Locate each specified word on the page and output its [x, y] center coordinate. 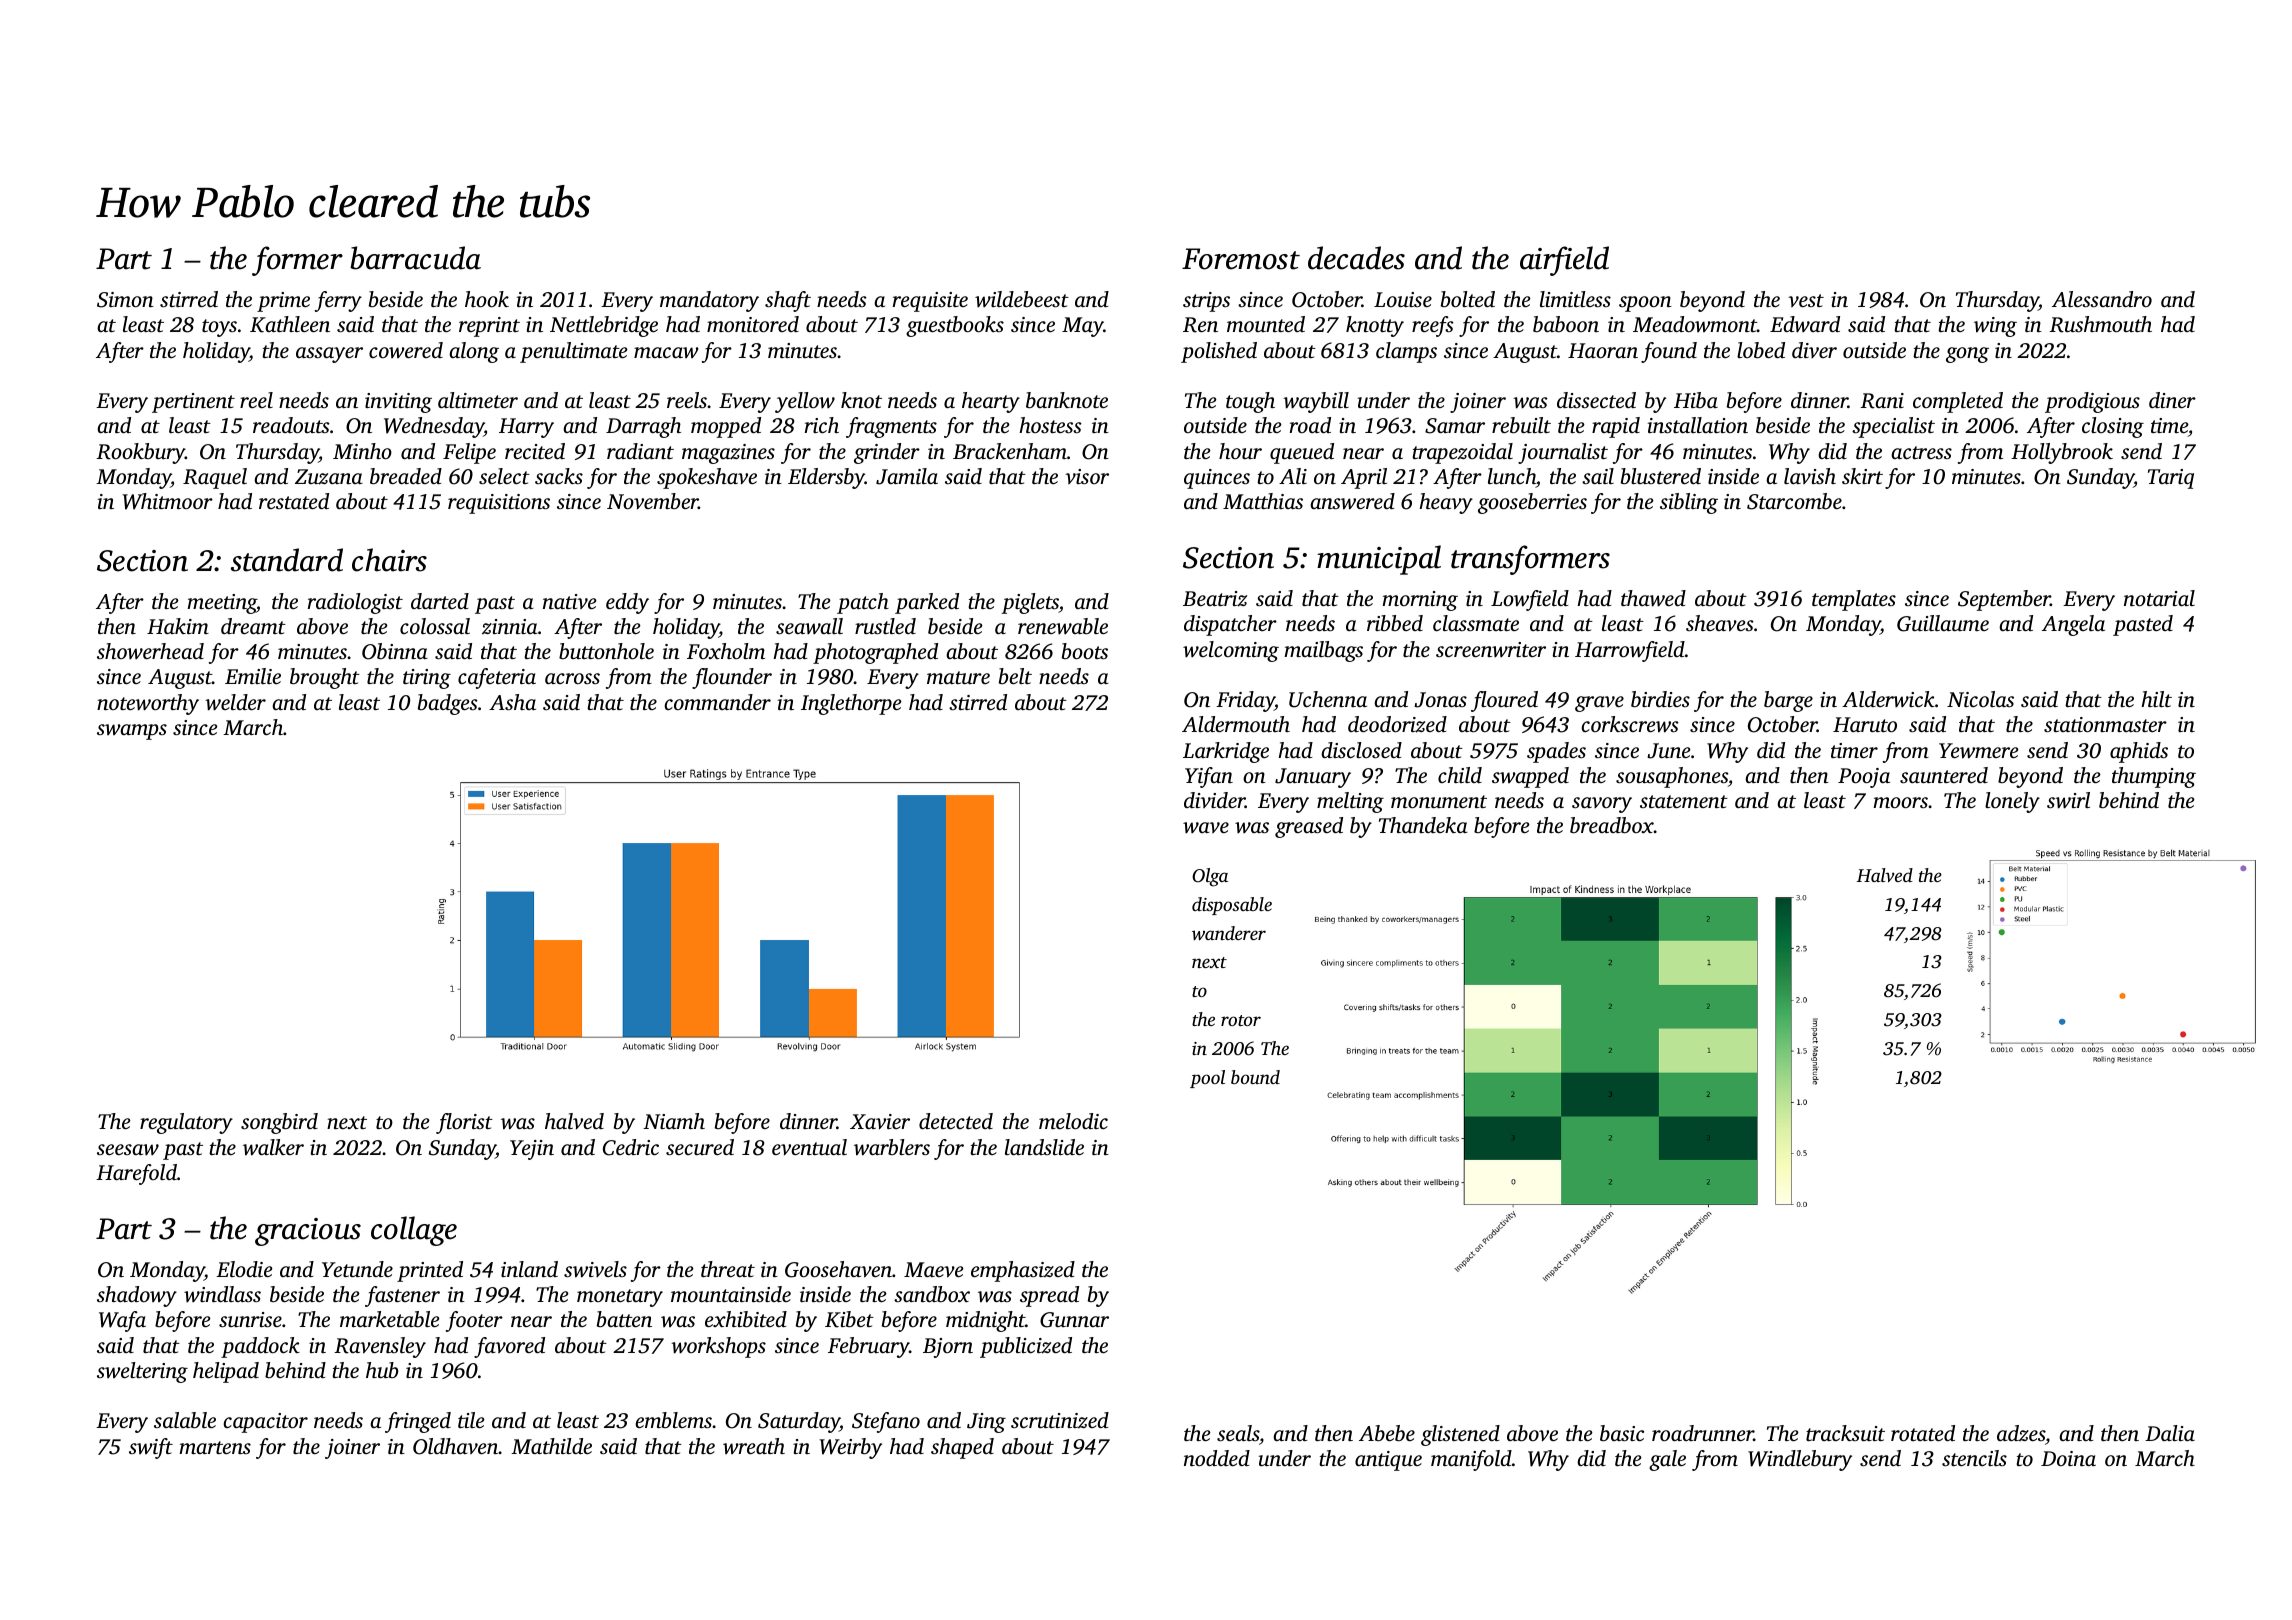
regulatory [186, 1123]
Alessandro [2102, 299]
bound [1255, 1077]
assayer [329, 355]
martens [215, 1447]
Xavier [880, 1121]
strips [1206, 302]
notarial [2159, 598]
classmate [1476, 623]
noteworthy [148, 704]
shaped [962, 1448]
